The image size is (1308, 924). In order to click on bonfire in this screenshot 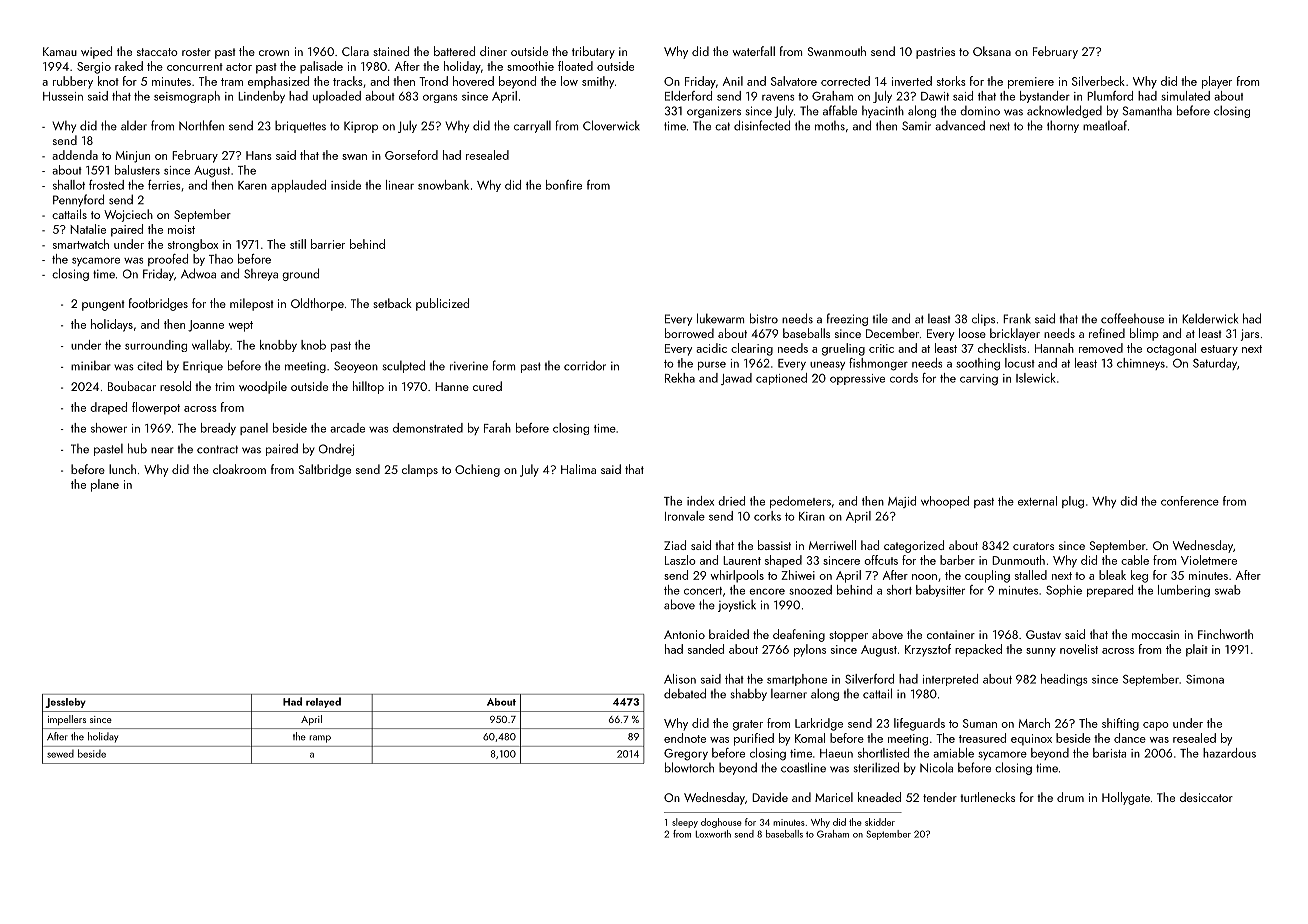, I will do `click(564, 185)`.
